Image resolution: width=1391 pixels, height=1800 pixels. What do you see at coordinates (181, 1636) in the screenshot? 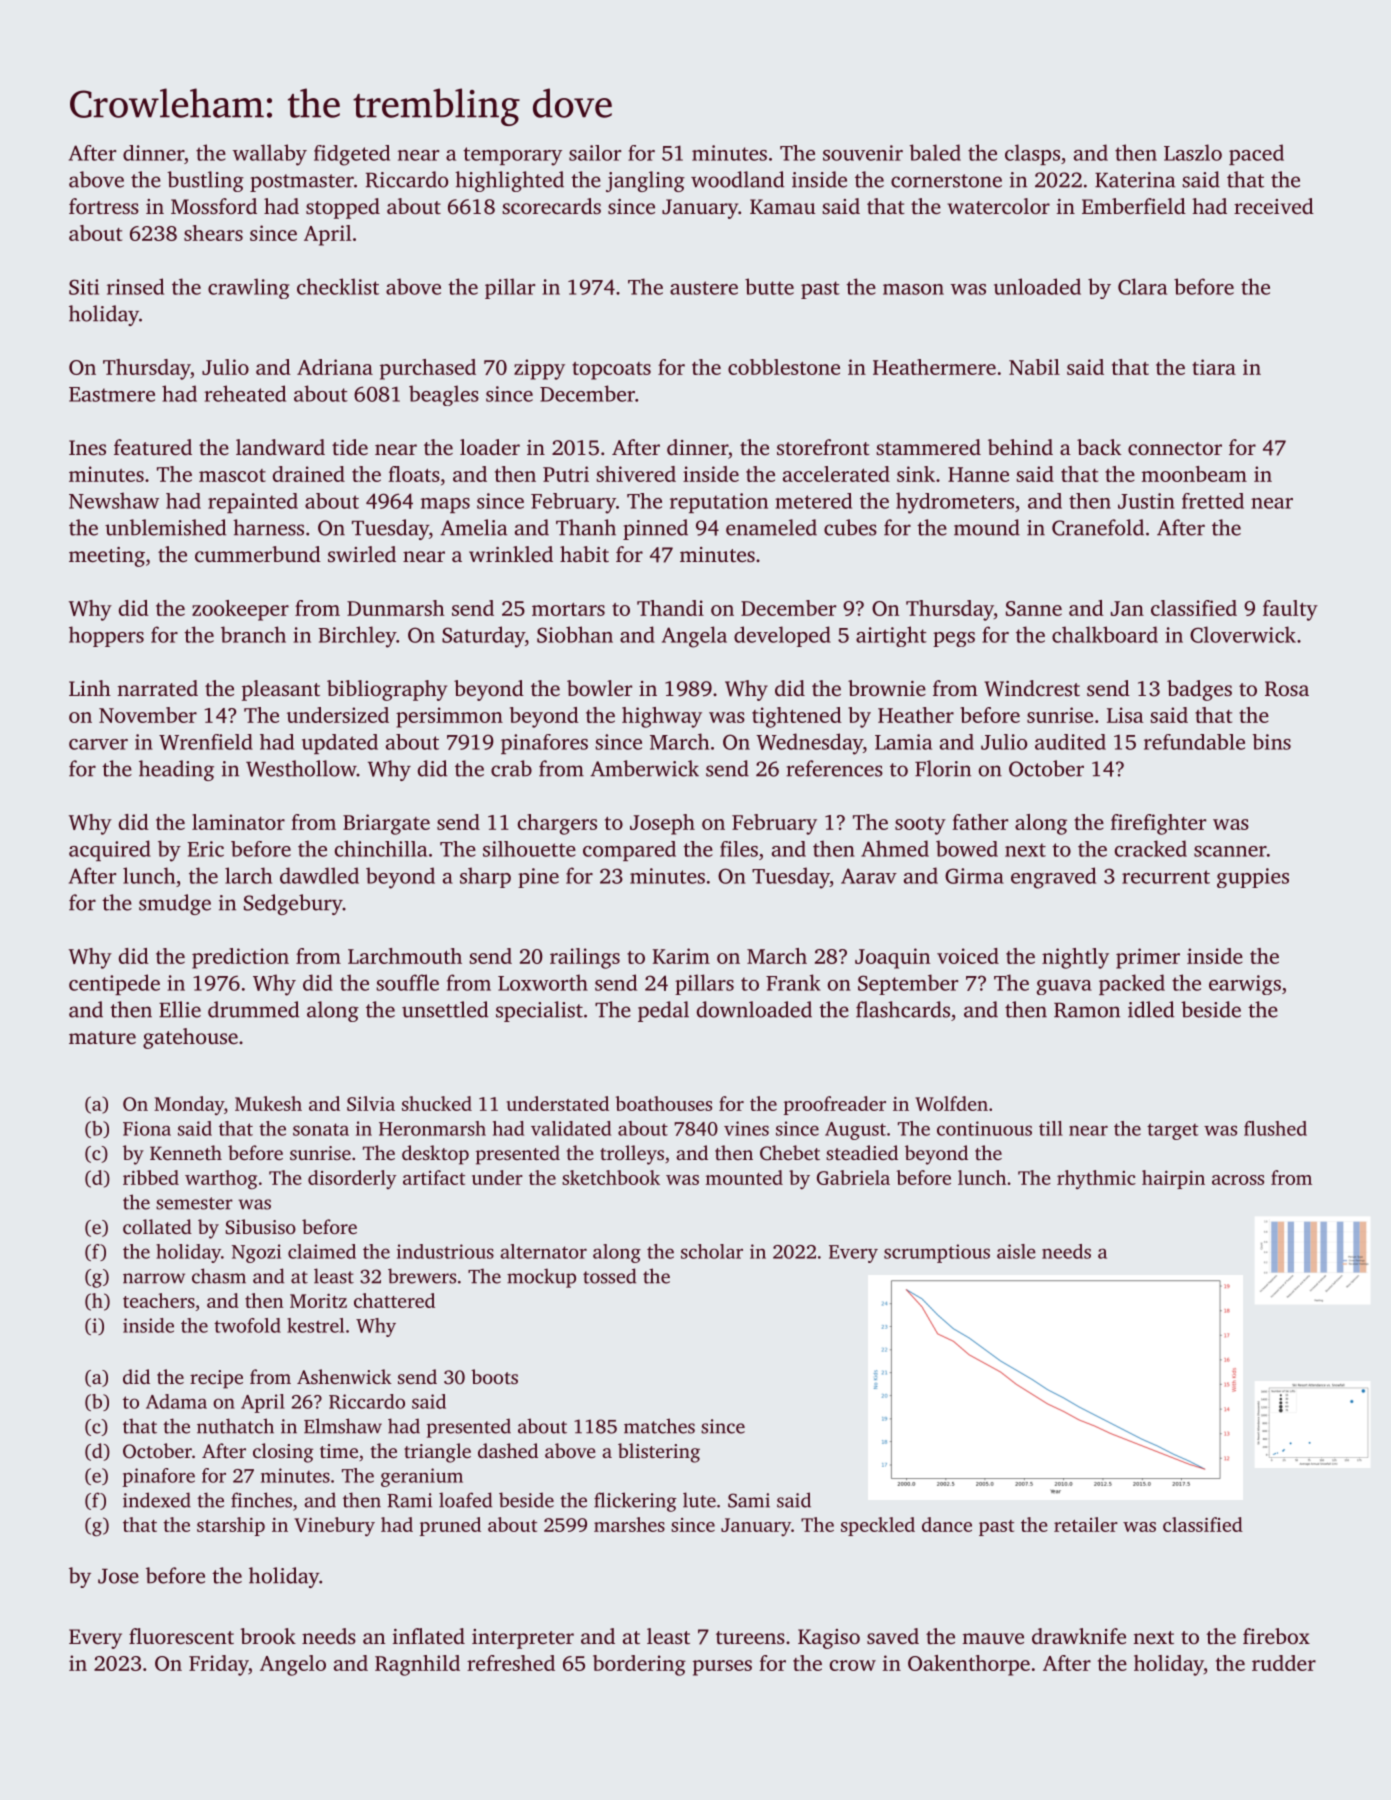
I see `fluorescent` at bounding box center [181, 1636].
